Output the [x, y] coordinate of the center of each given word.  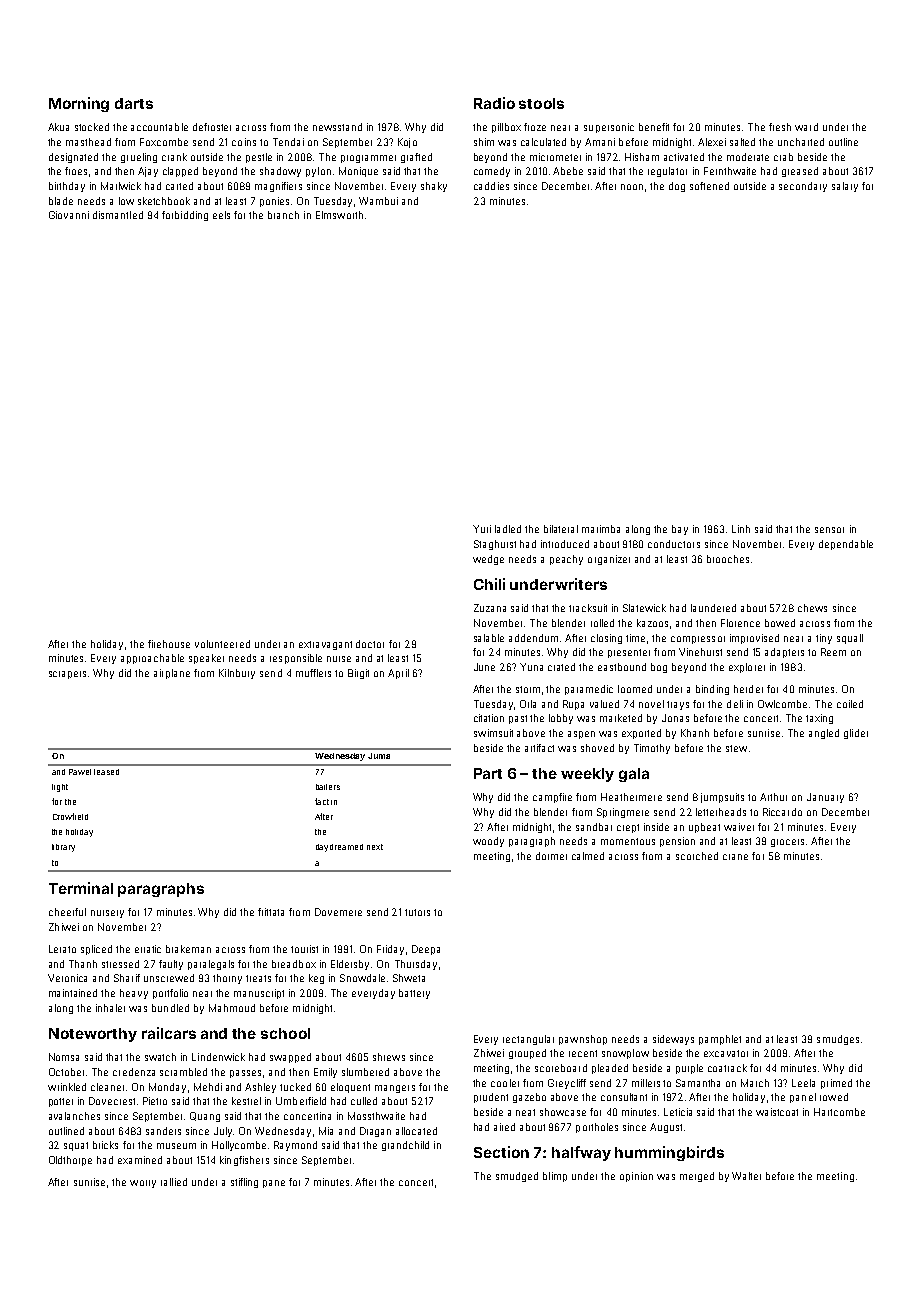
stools [541, 103]
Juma [379, 756]
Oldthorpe [70, 1161]
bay [680, 530]
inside [656, 827]
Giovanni [69, 215]
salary [845, 187]
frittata [271, 912]
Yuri [482, 529]
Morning [79, 104]
